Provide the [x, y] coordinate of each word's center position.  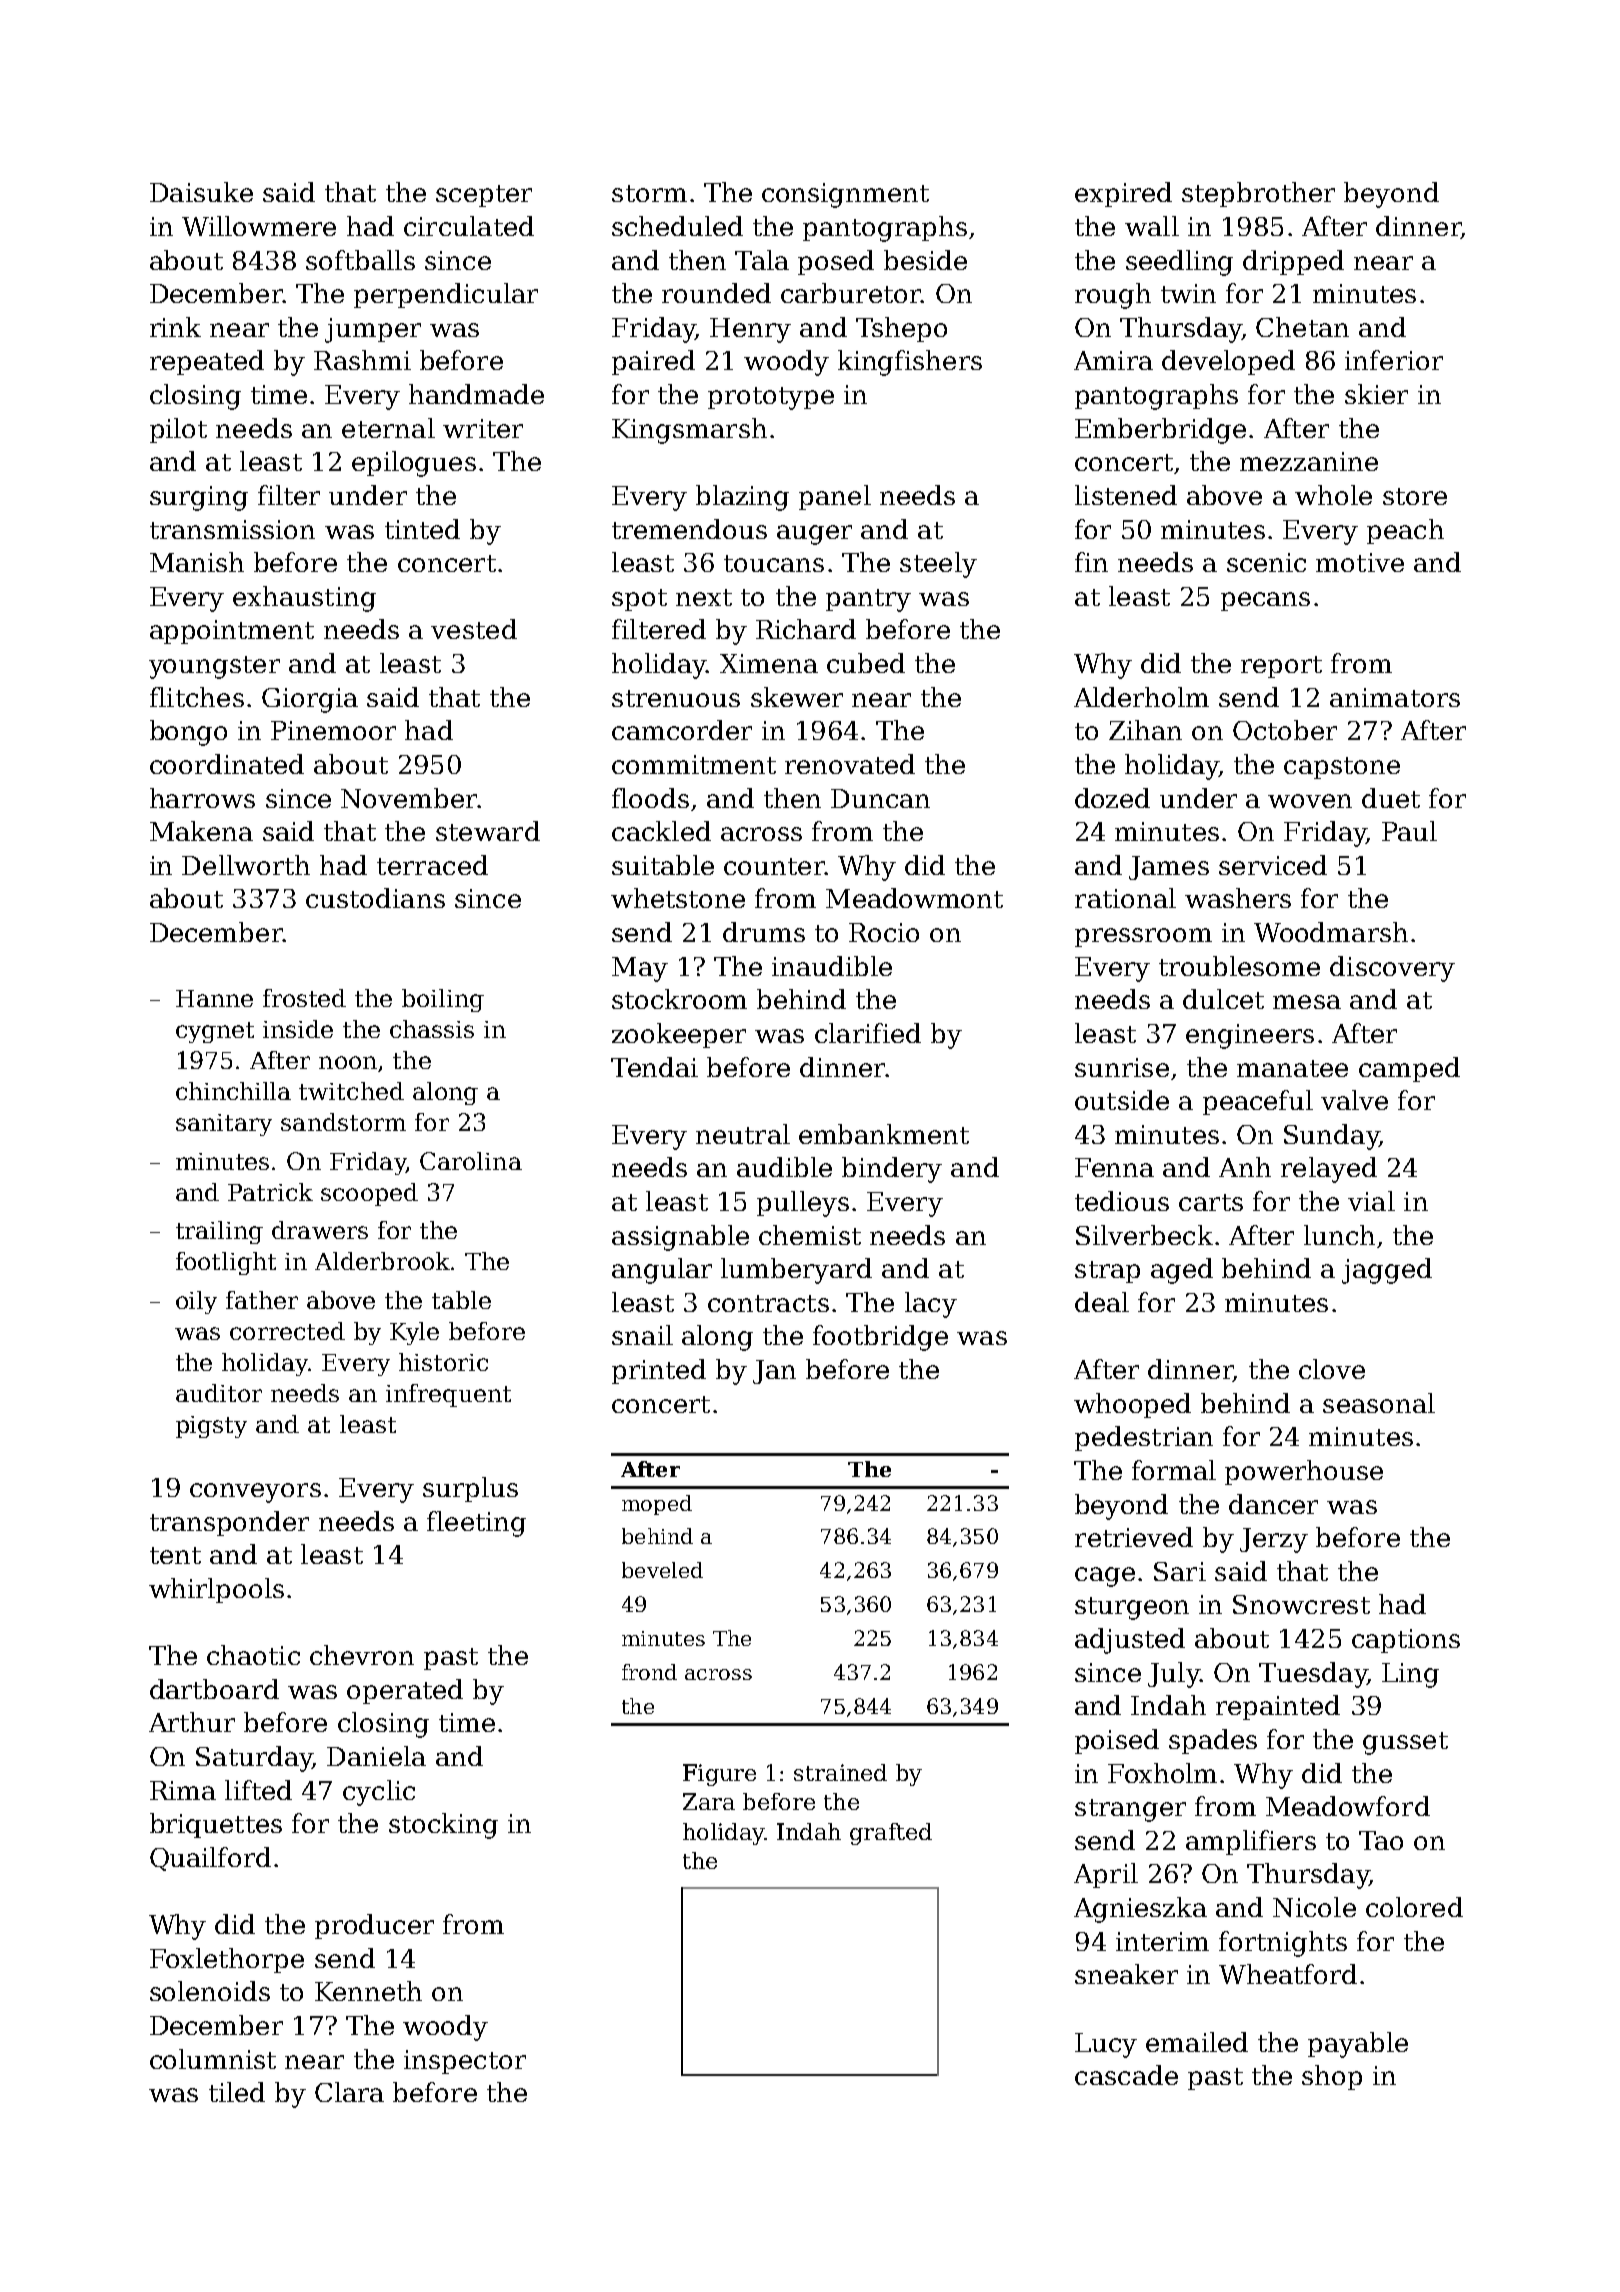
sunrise [1122, 1067]
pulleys [803, 1204]
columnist [213, 2059]
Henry [750, 330]
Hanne [214, 998]
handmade [476, 394]
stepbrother [1258, 194]
